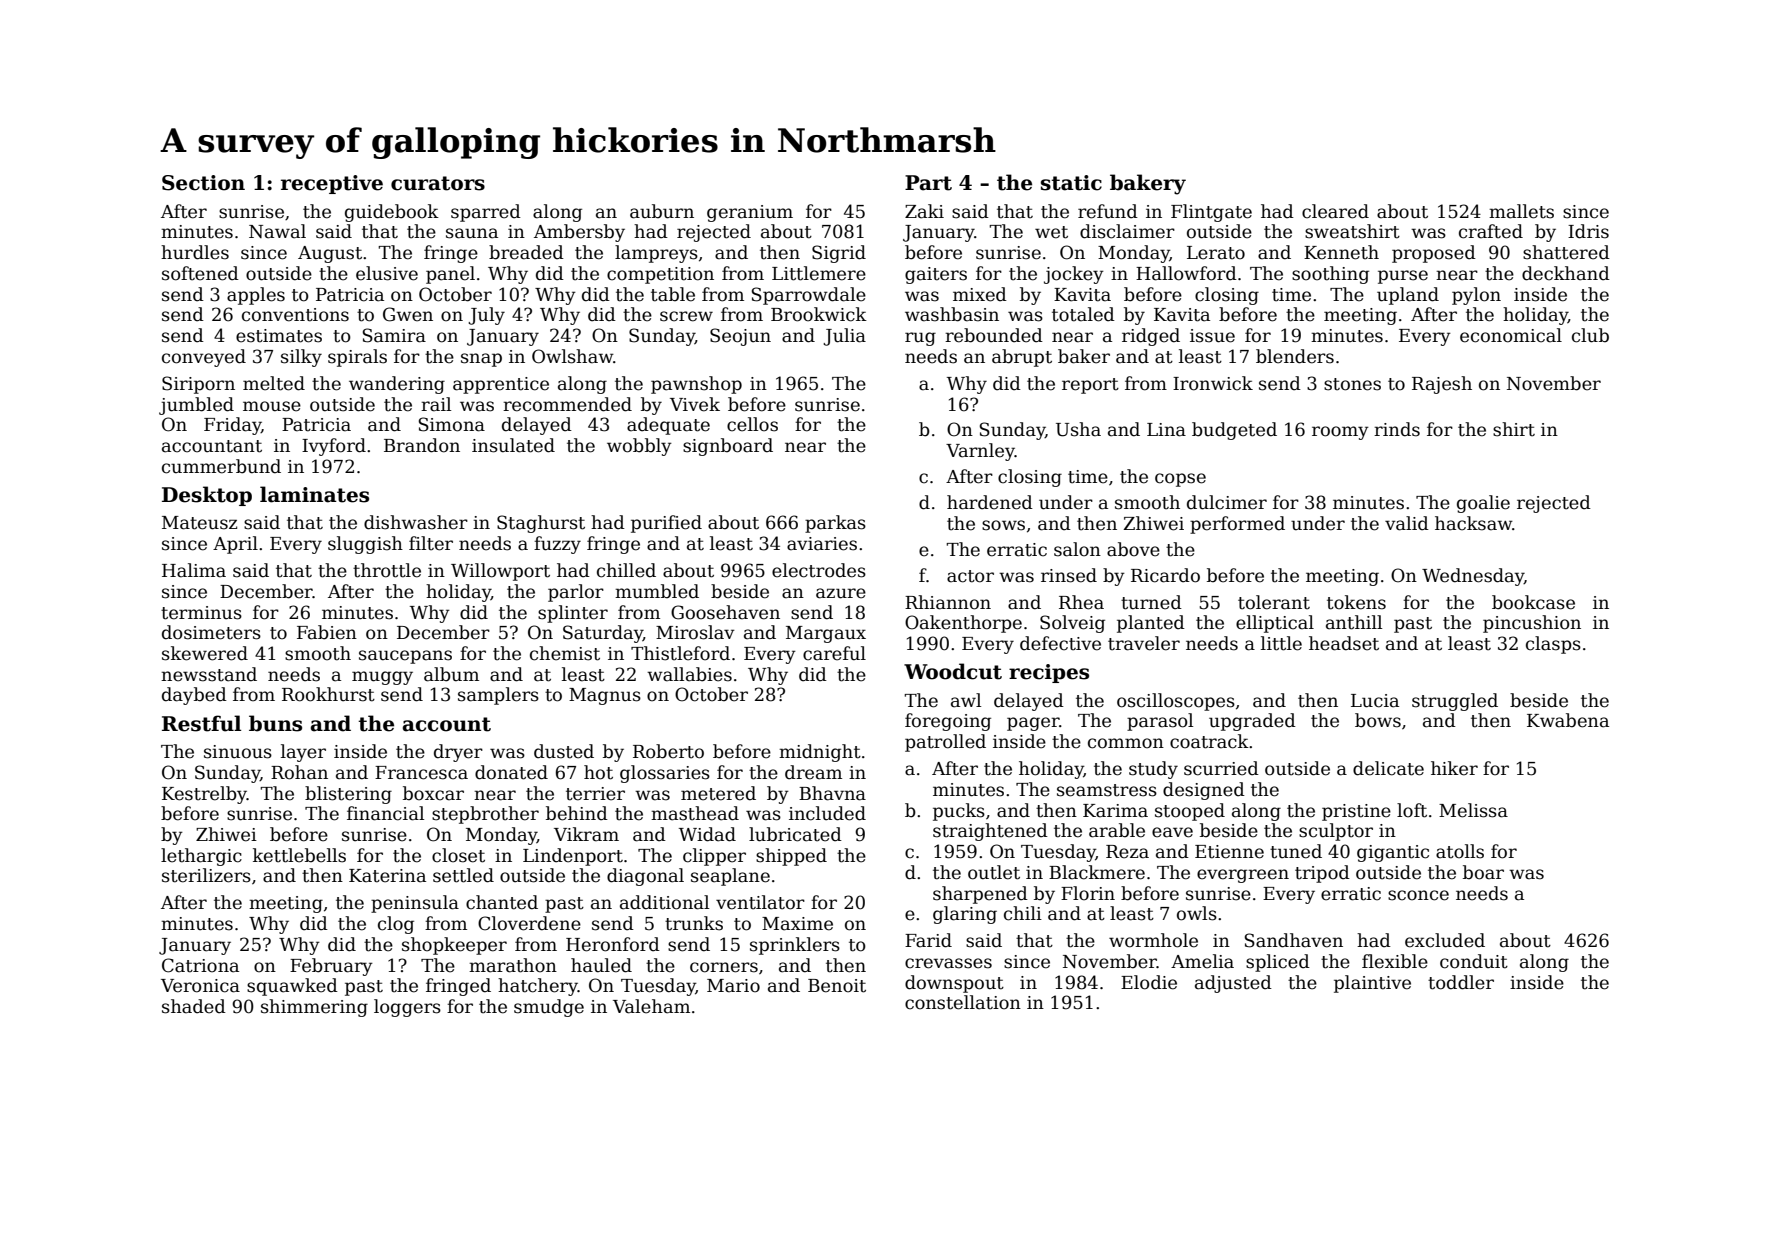  What do you see at coordinates (332, 184) in the screenshot?
I see `receptive` at bounding box center [332, 184].
